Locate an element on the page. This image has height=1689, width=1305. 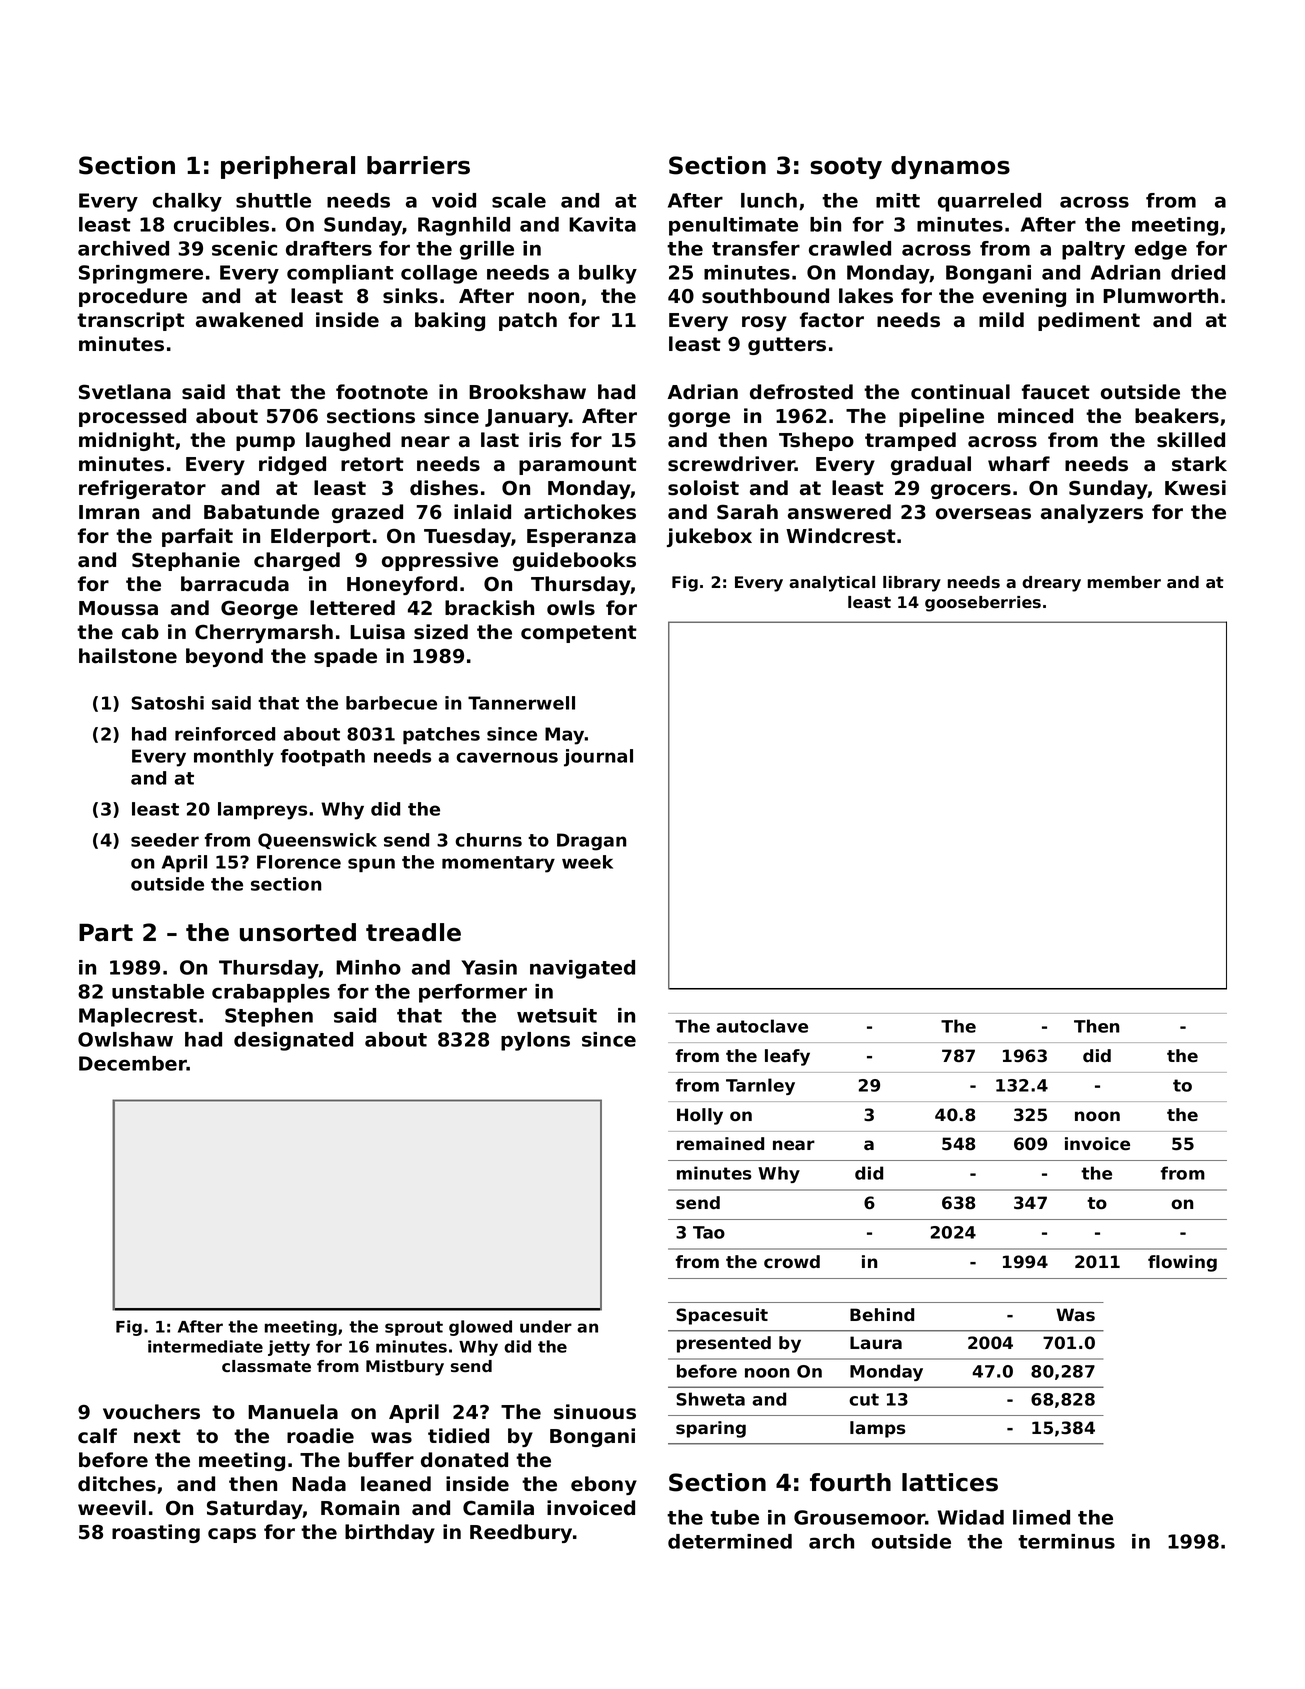
Spacesuit is located at coordinates (722, 1316).
